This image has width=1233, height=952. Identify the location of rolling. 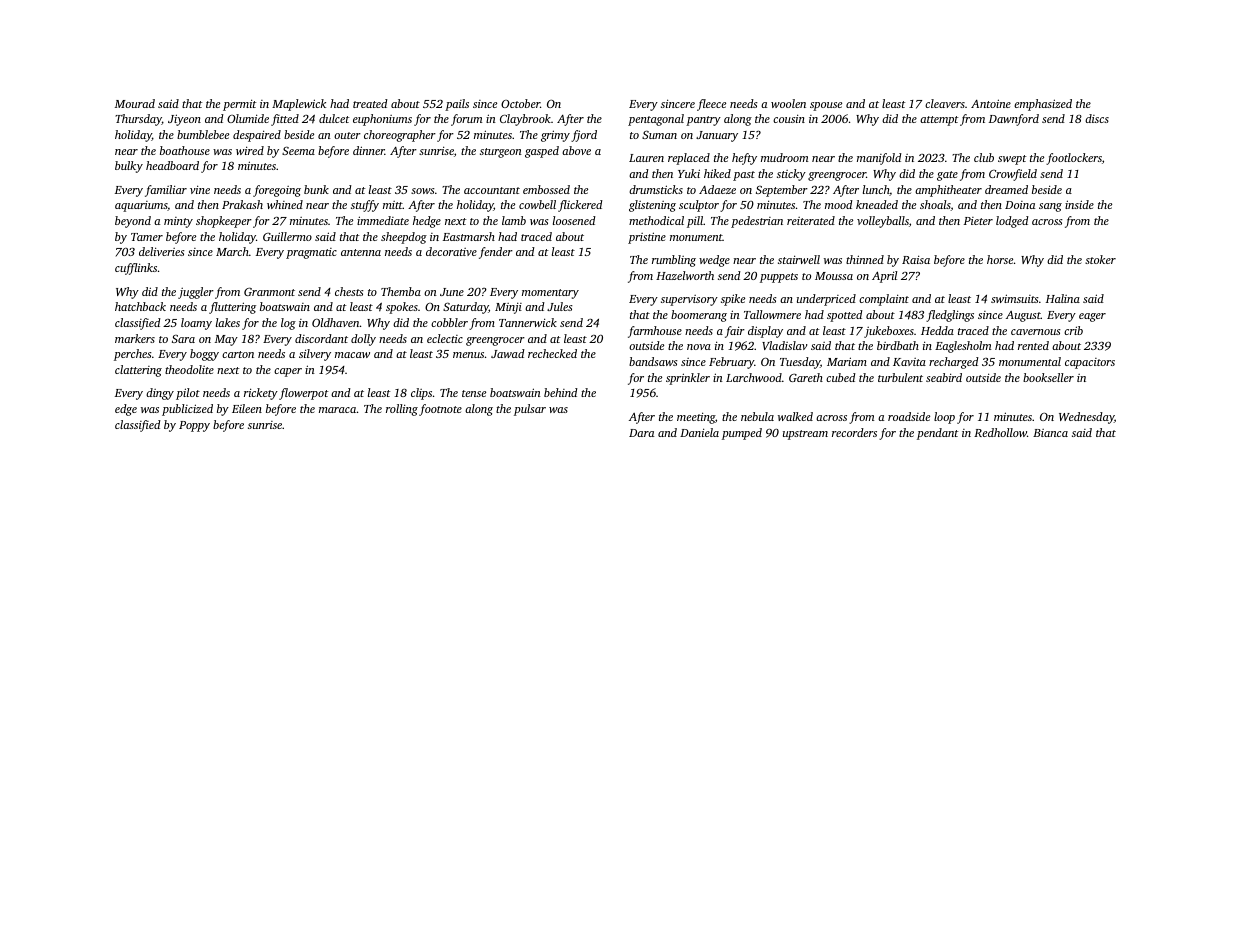
(402, 410).
